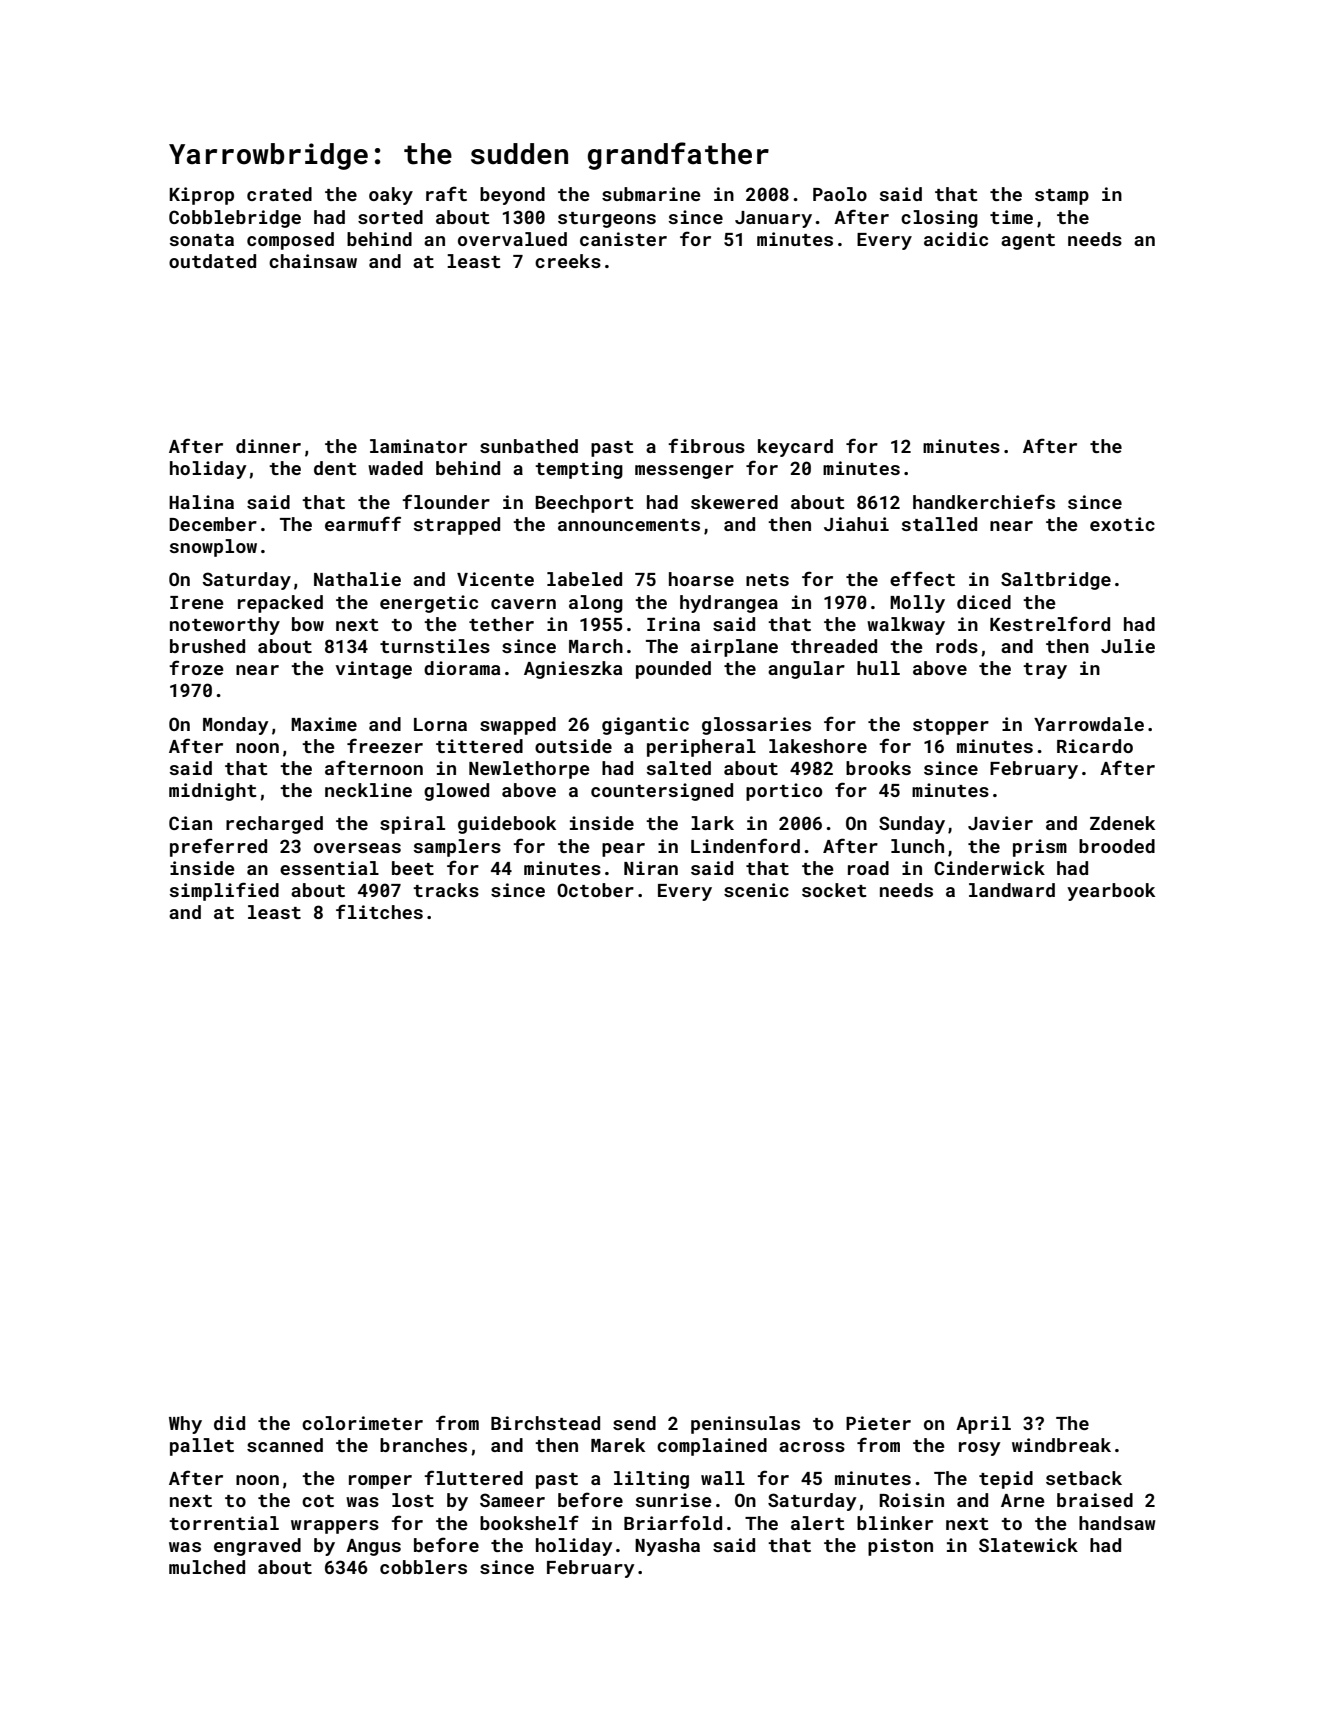 The height and width of the page is (1723, 1331). I want to click on Nyasha, so click(667, 1547).
